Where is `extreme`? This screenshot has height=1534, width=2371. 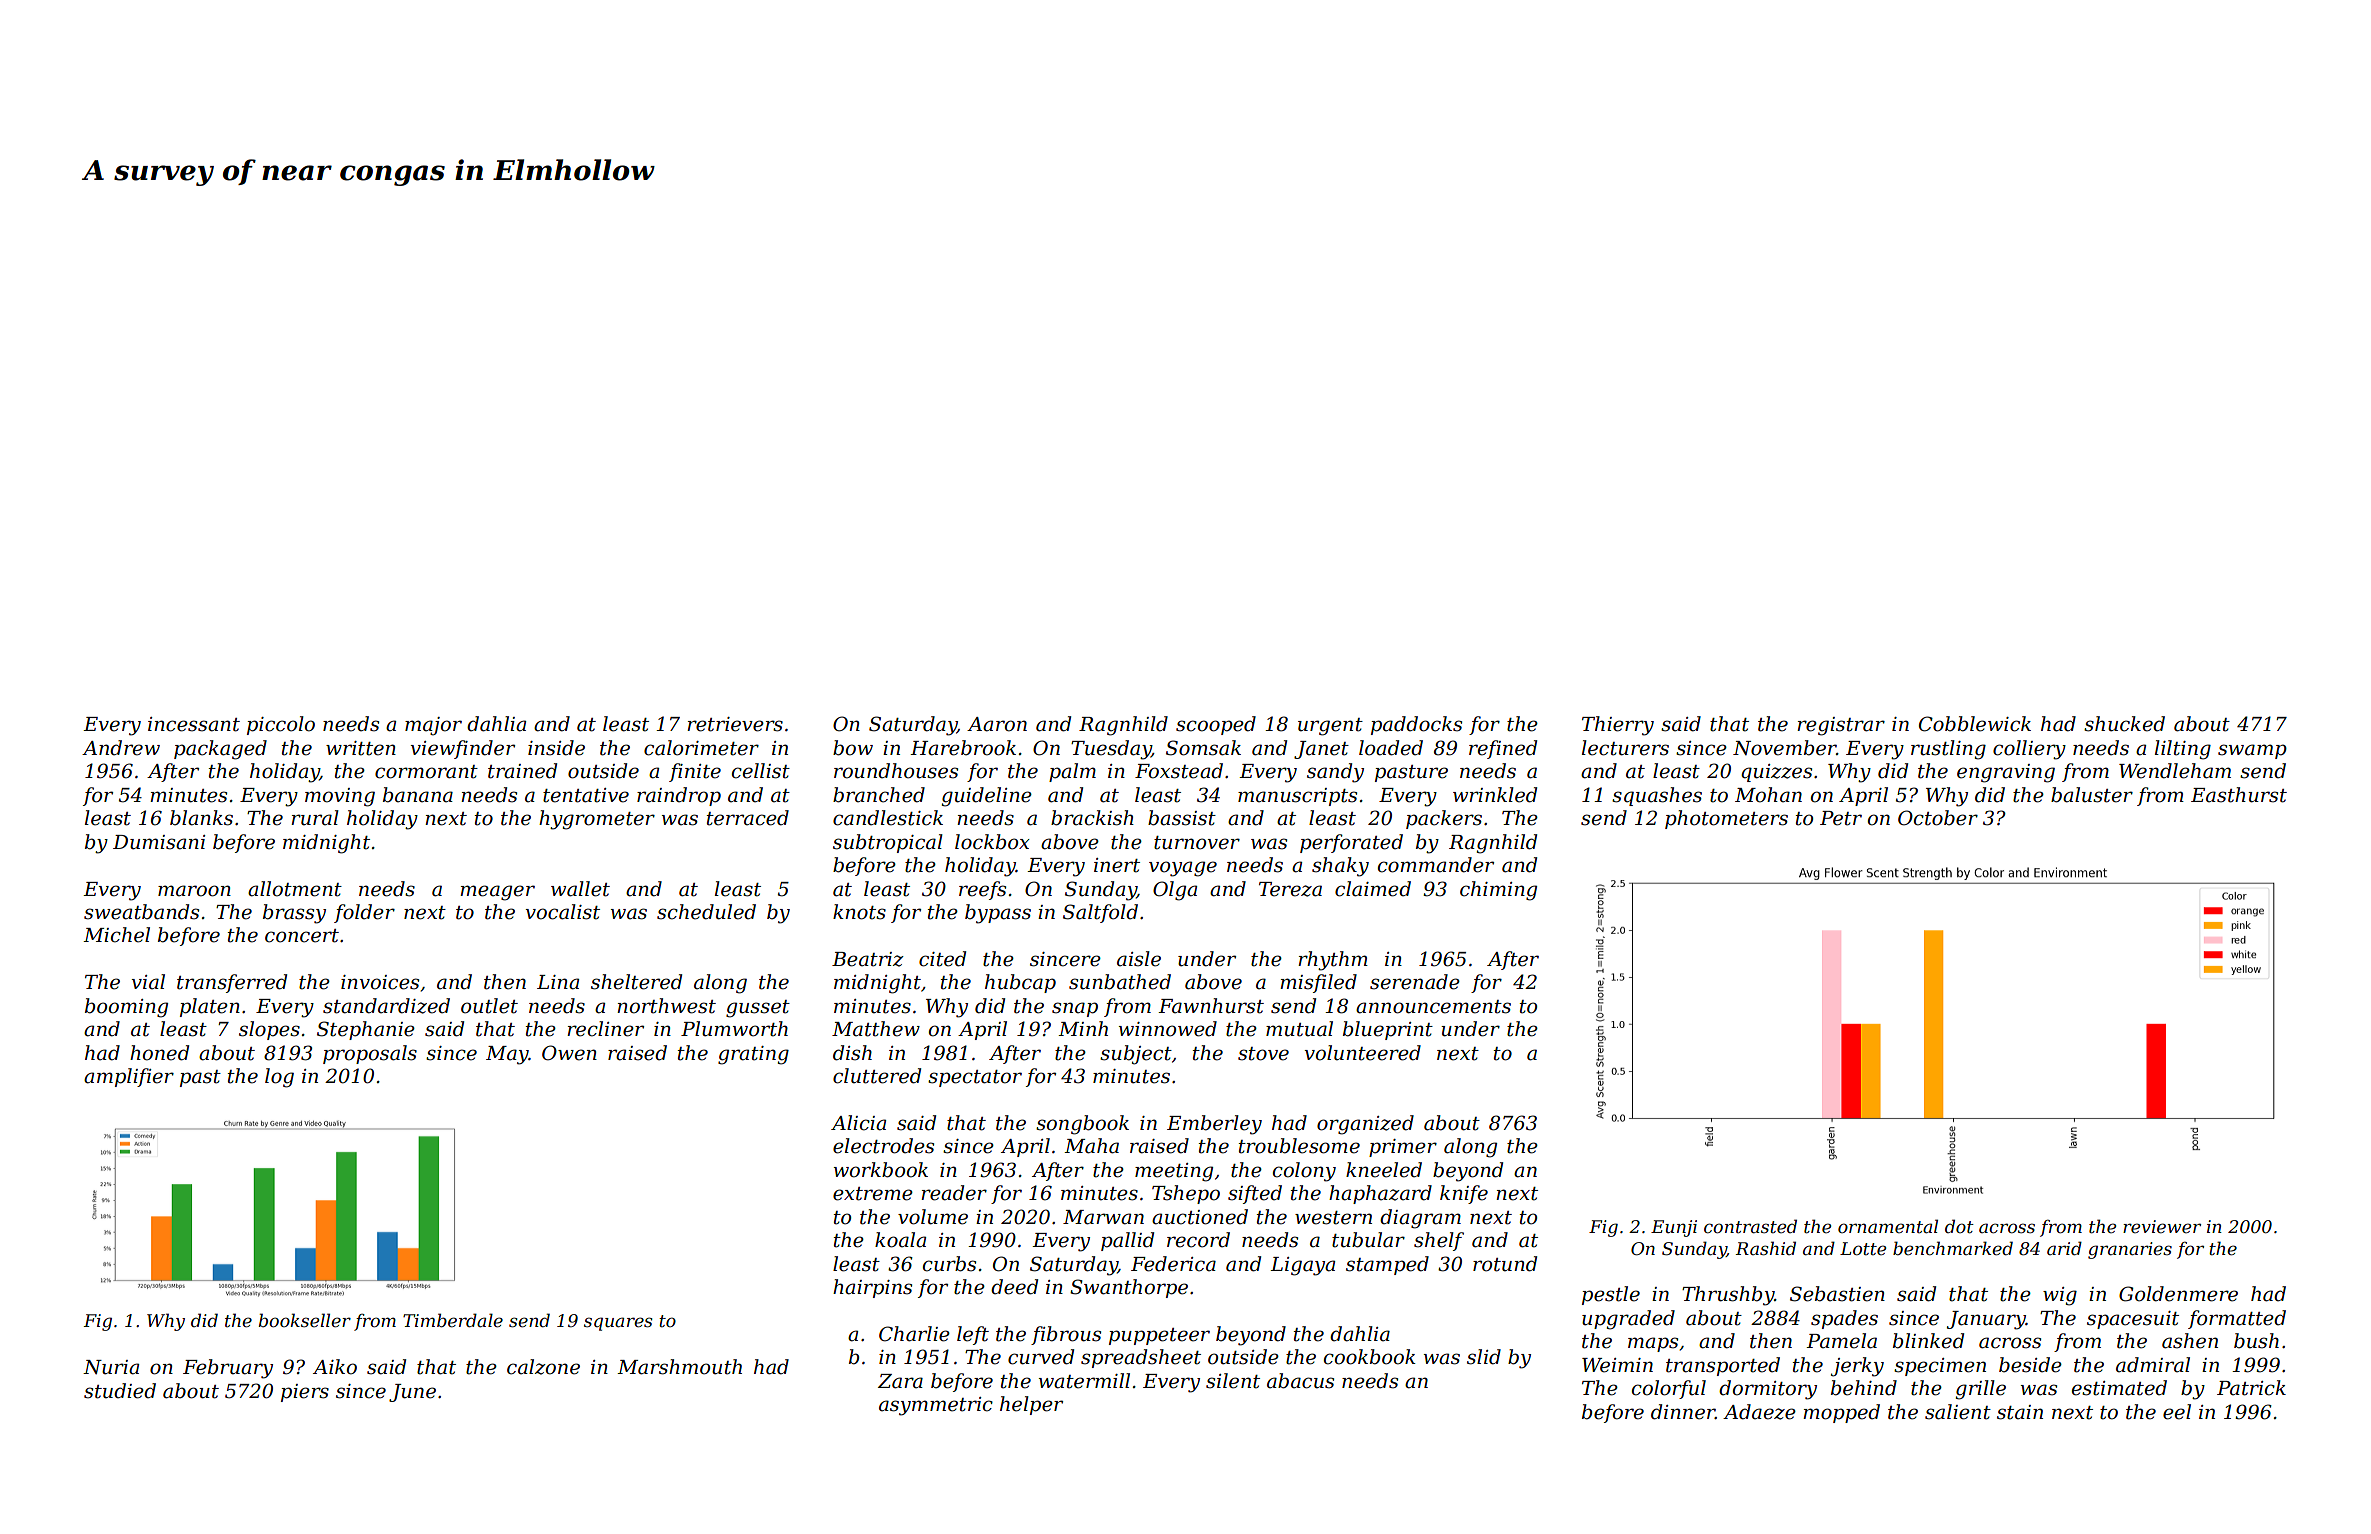 extreme is located at coordinates (873, 1194).
